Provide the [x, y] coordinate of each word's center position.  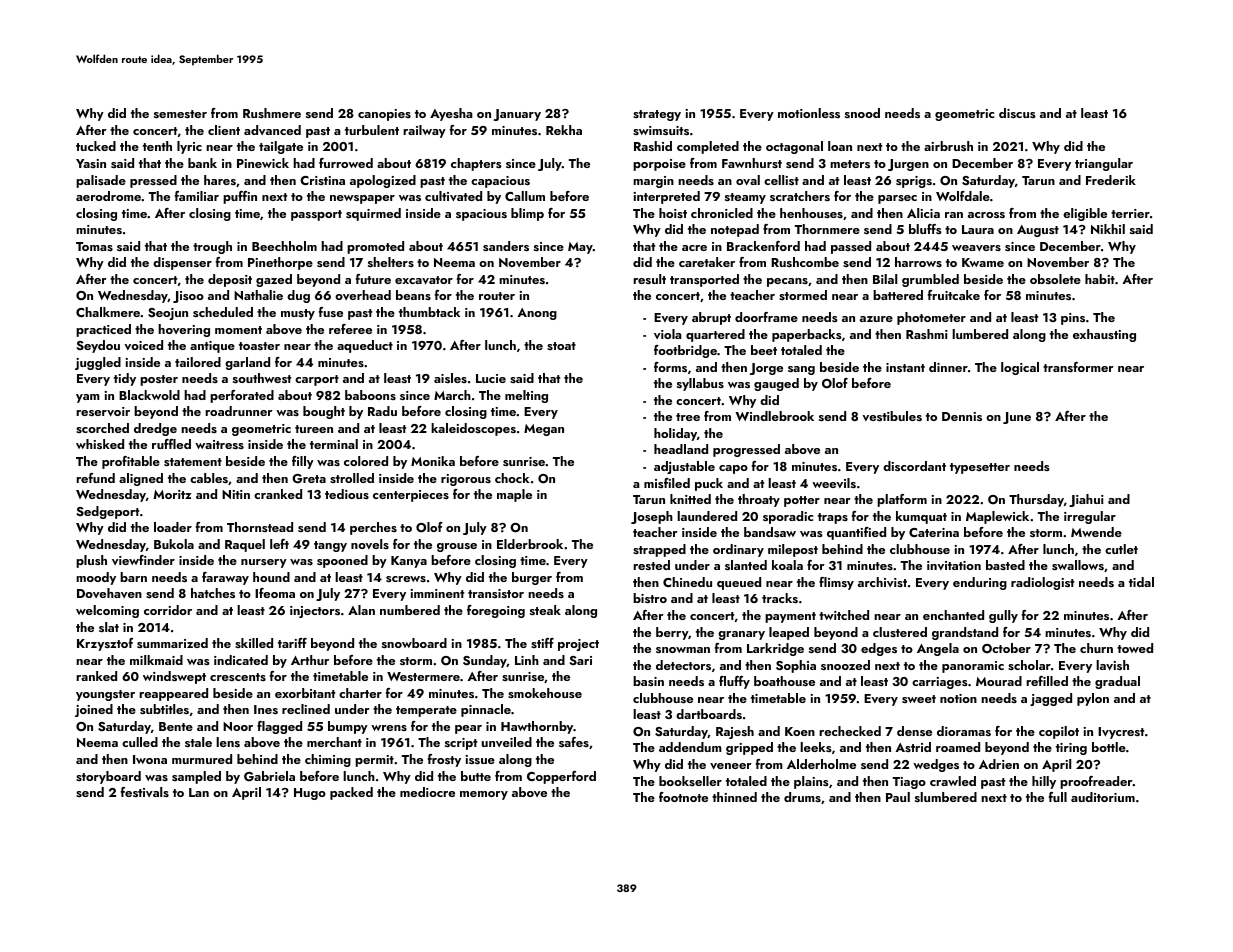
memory [484, 795]
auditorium [1103, 797]
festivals [145, 792]
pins [1073, 319]
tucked [96, 146]
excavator [424, 280]
